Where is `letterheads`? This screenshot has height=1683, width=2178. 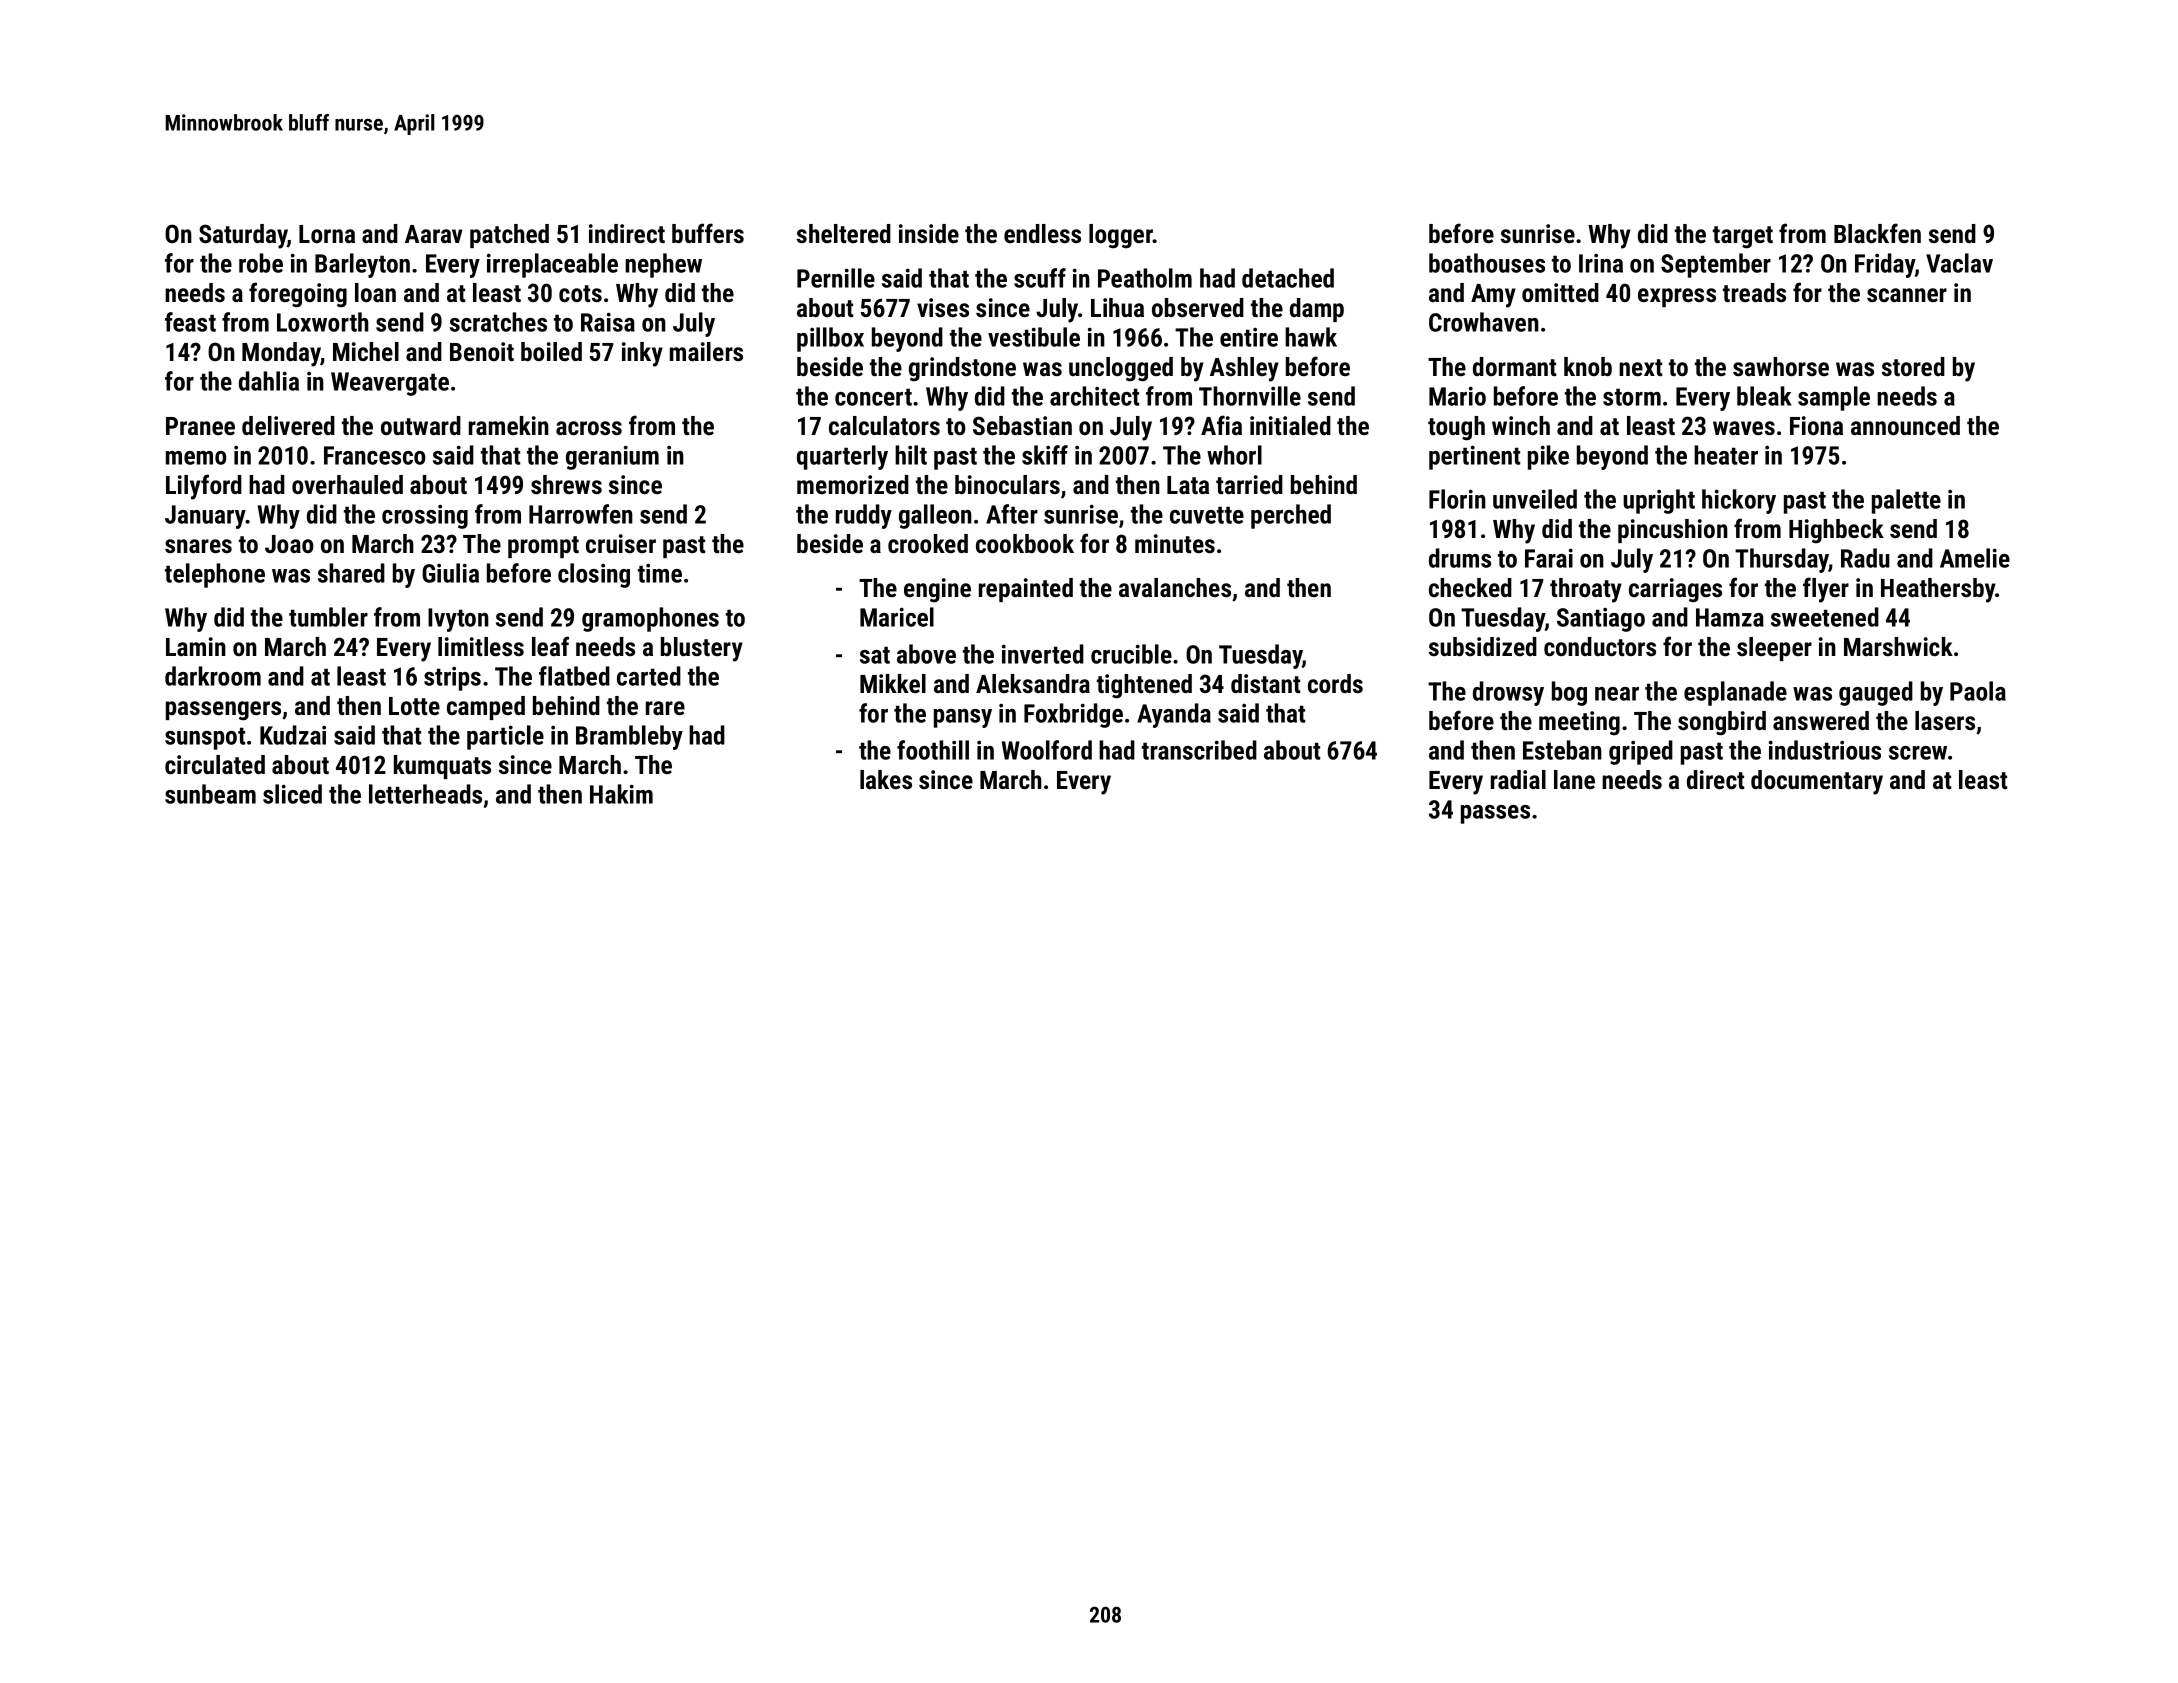 letterheads is located at coordinates (425, 794).
